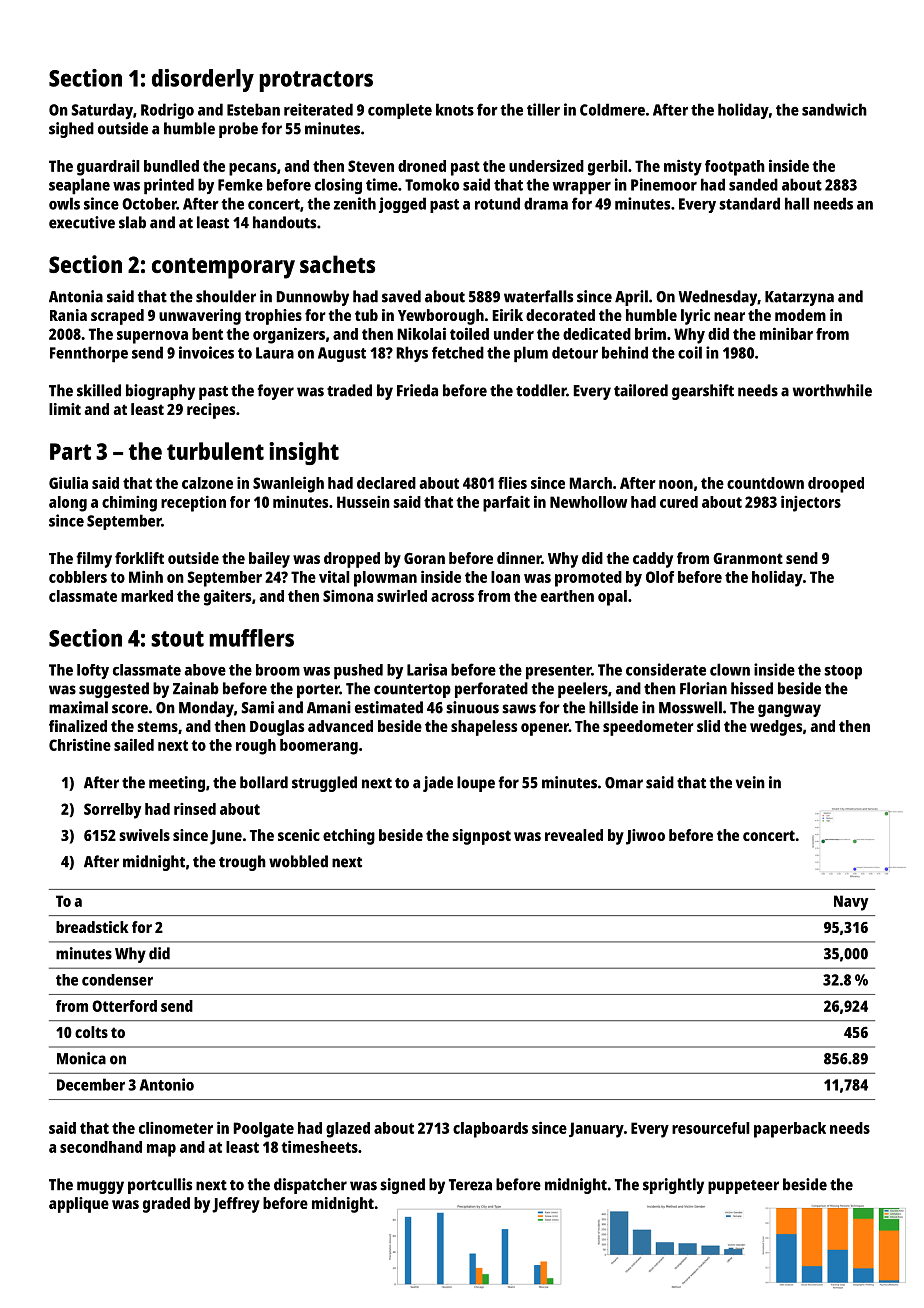 This page has height=1308, width=924. Describe the element at coordinates (134, 745) in the page. I see `sailed` at that location.
